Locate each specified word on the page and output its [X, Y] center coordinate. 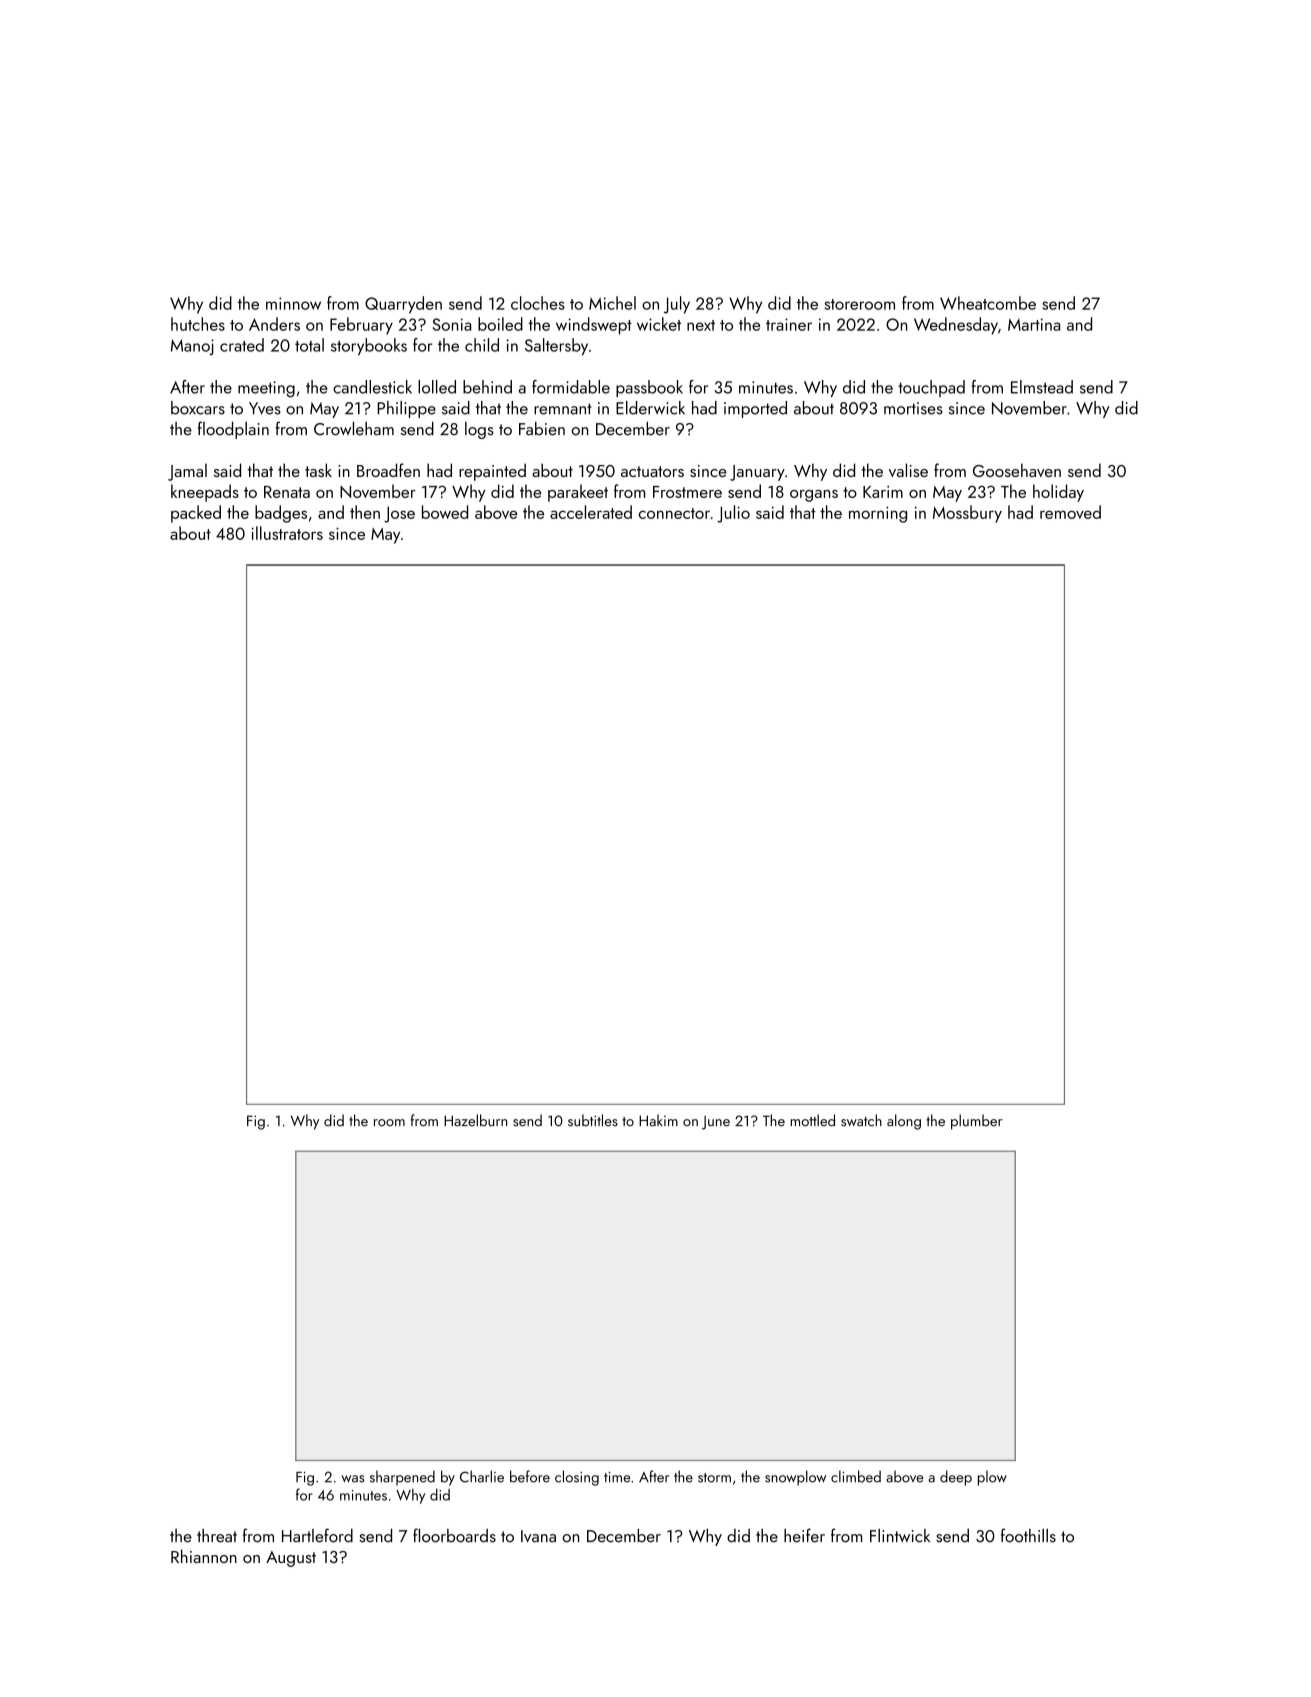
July [677, 305]
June [716, 1123]
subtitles [593, 1120]
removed [1070, 512]
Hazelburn [475, 1120]
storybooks [369, 347]
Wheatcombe [988, 303]
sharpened [402, 1478]
